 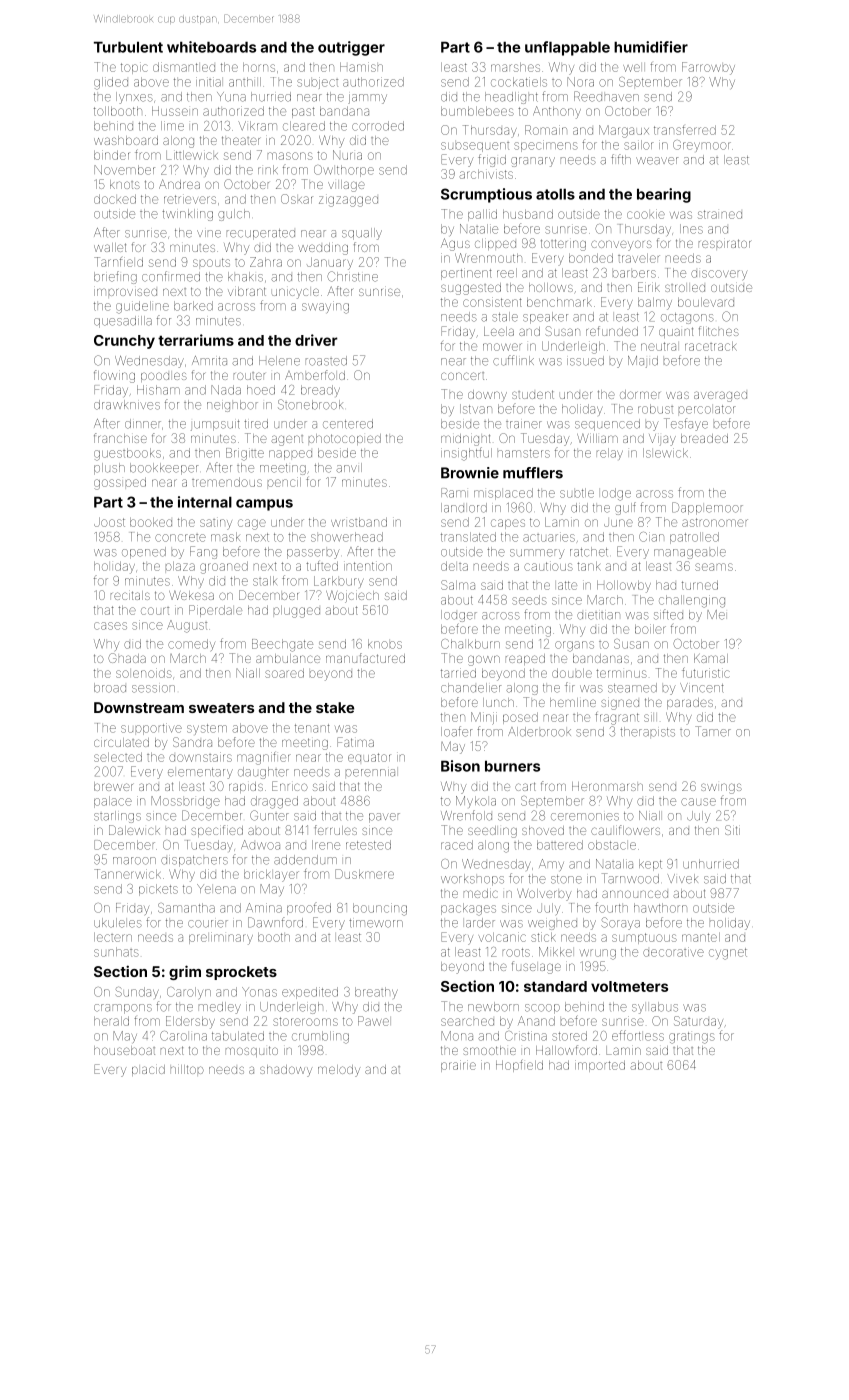 What do you see at coordinates (456, 731) in the screenshot?
I see `loafer` at bounding box center [456, 731].
